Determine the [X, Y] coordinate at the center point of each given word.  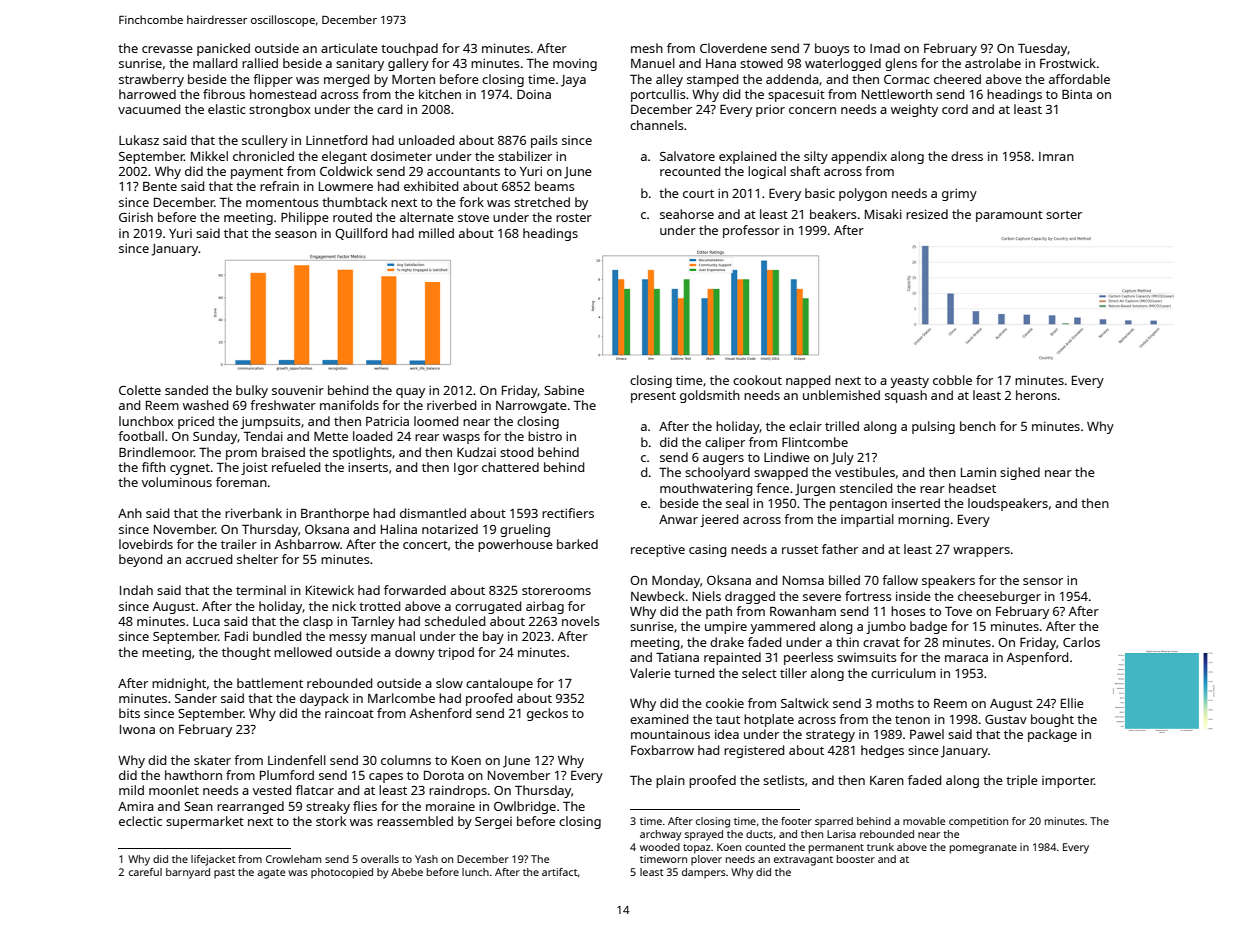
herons [1036, 395]
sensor [1043, 581]
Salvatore [687, 156]
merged [346, 80]
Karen [887, 780]
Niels [707, 596]
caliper [725, 443]
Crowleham [293, 859]
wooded [660, 847]
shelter [257, 559]
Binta [1077, 94]
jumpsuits [271, 422]
